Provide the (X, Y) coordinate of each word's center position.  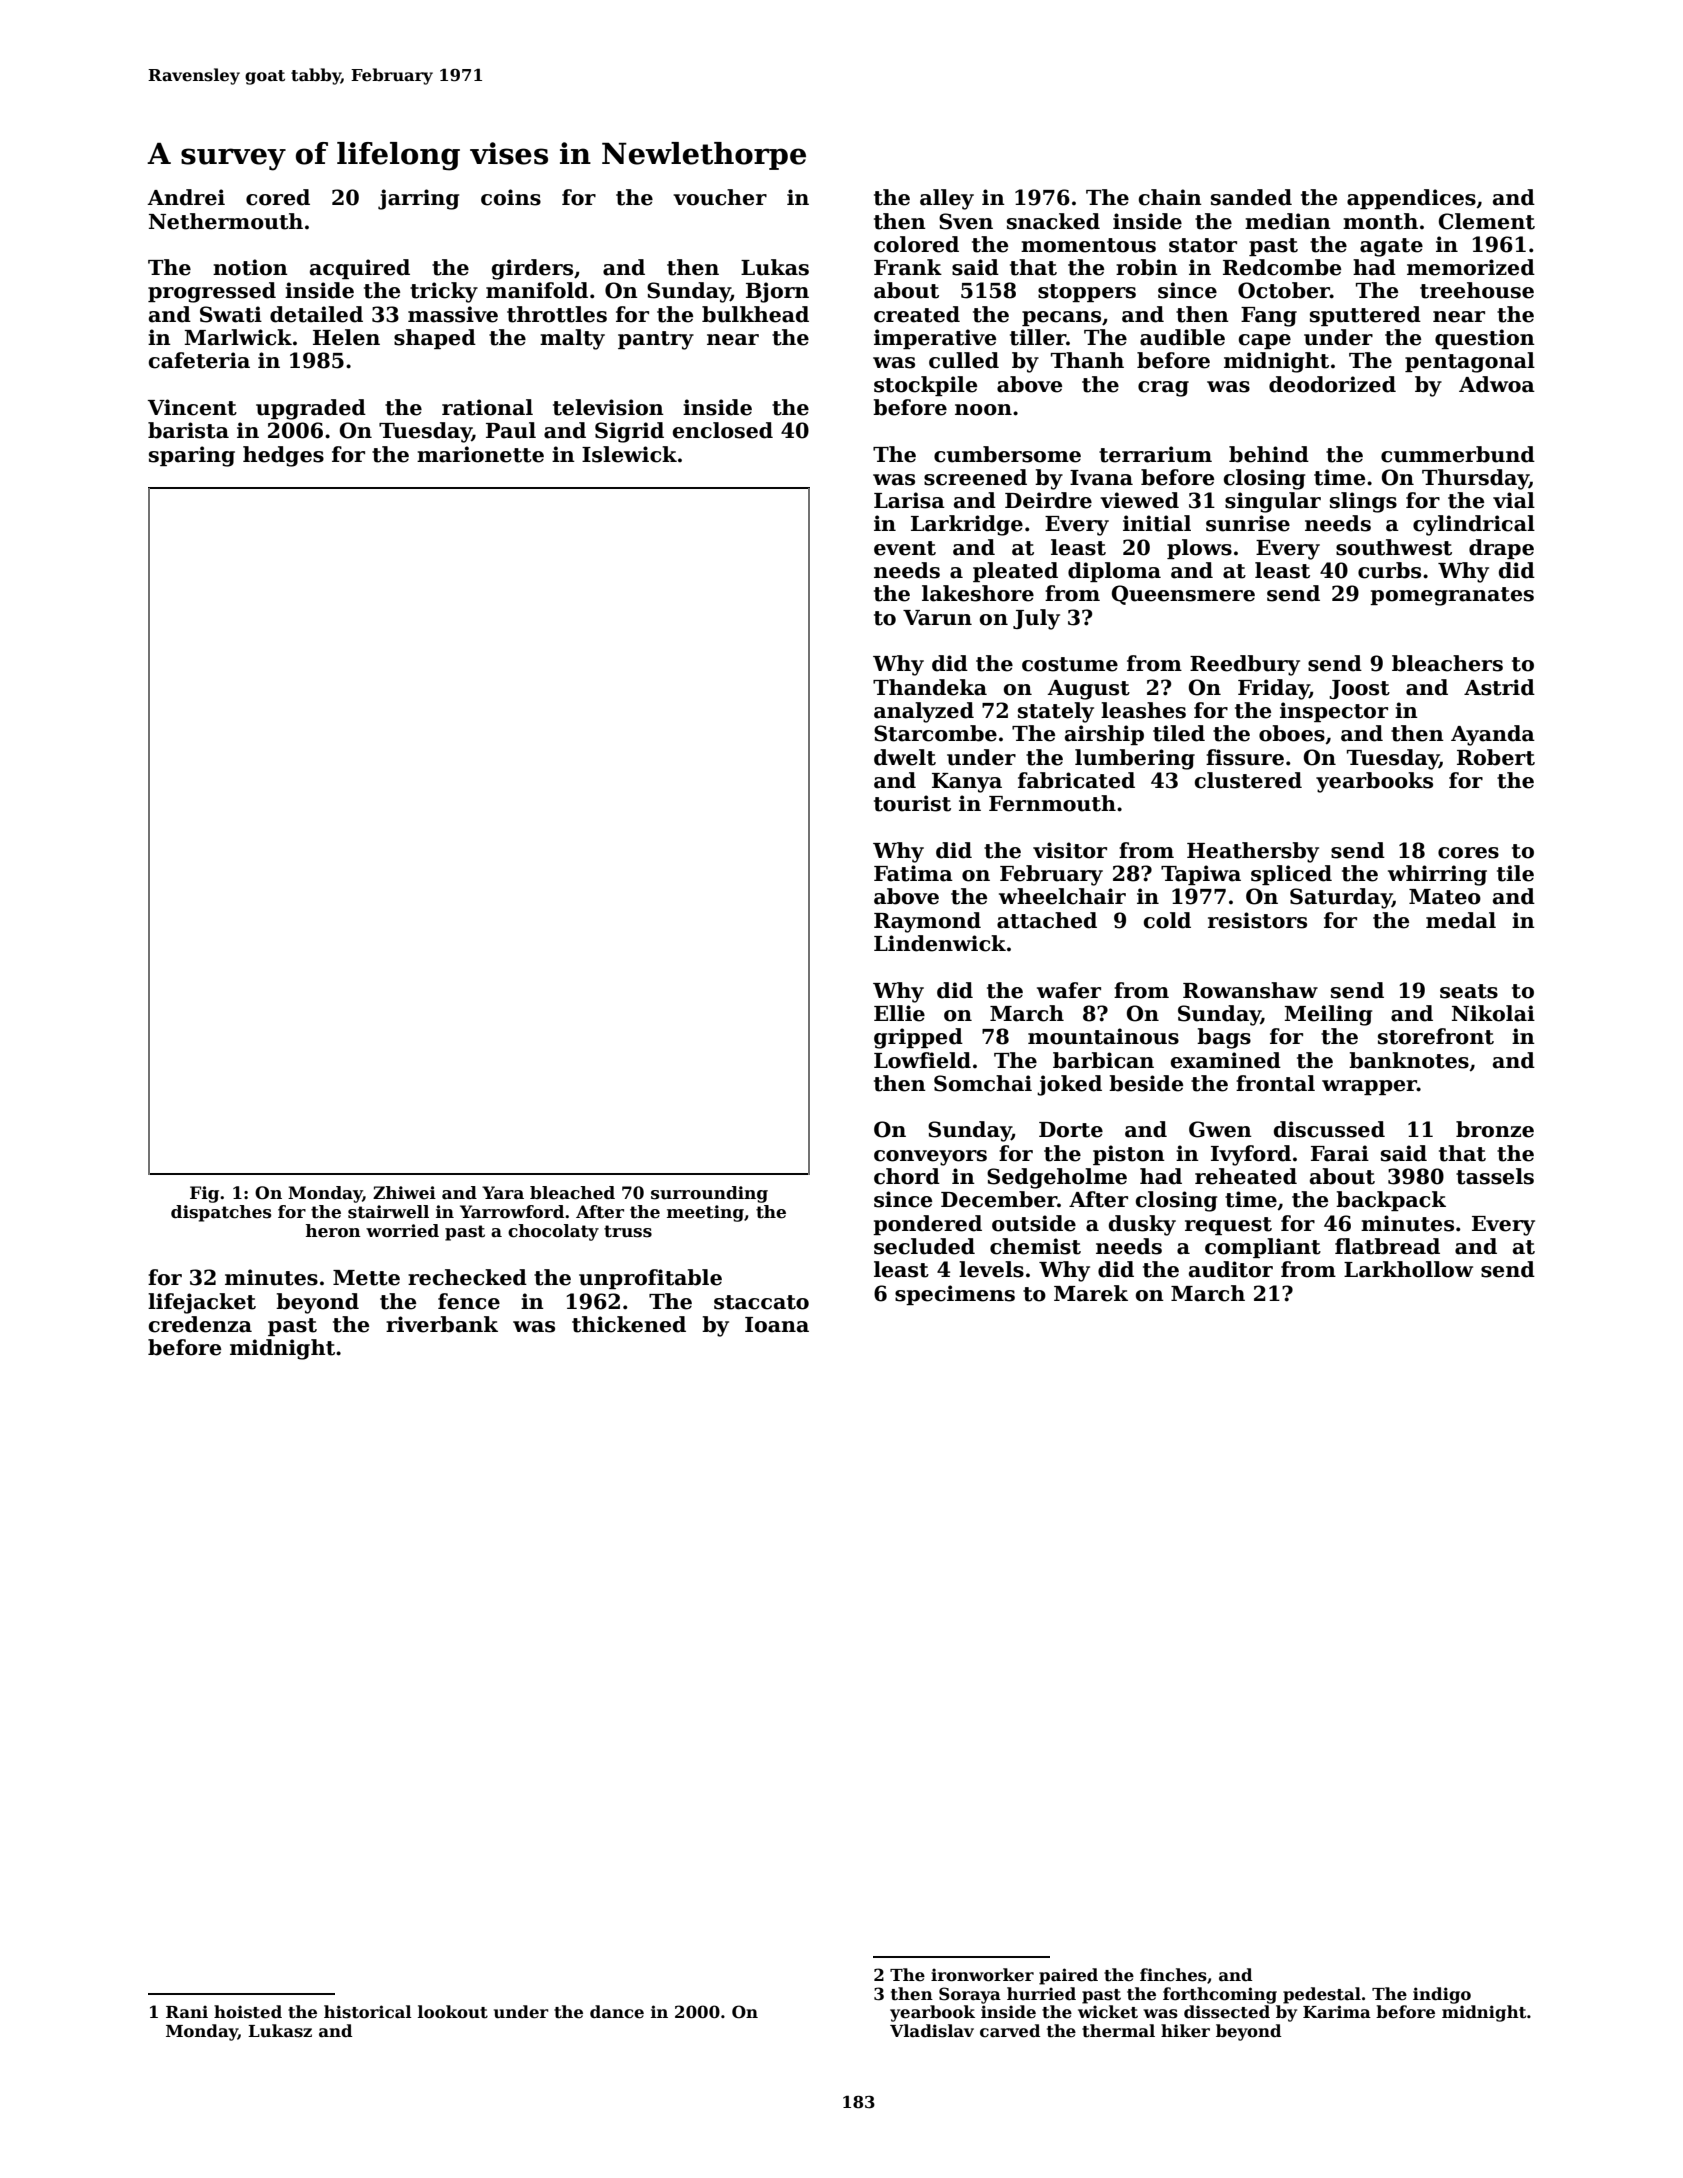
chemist (1035, 1246)
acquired (360, 269)
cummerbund (1458, 454)
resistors (1257, 920)
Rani (187, 2012)
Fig (204, 1194)
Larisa (909, 500)
